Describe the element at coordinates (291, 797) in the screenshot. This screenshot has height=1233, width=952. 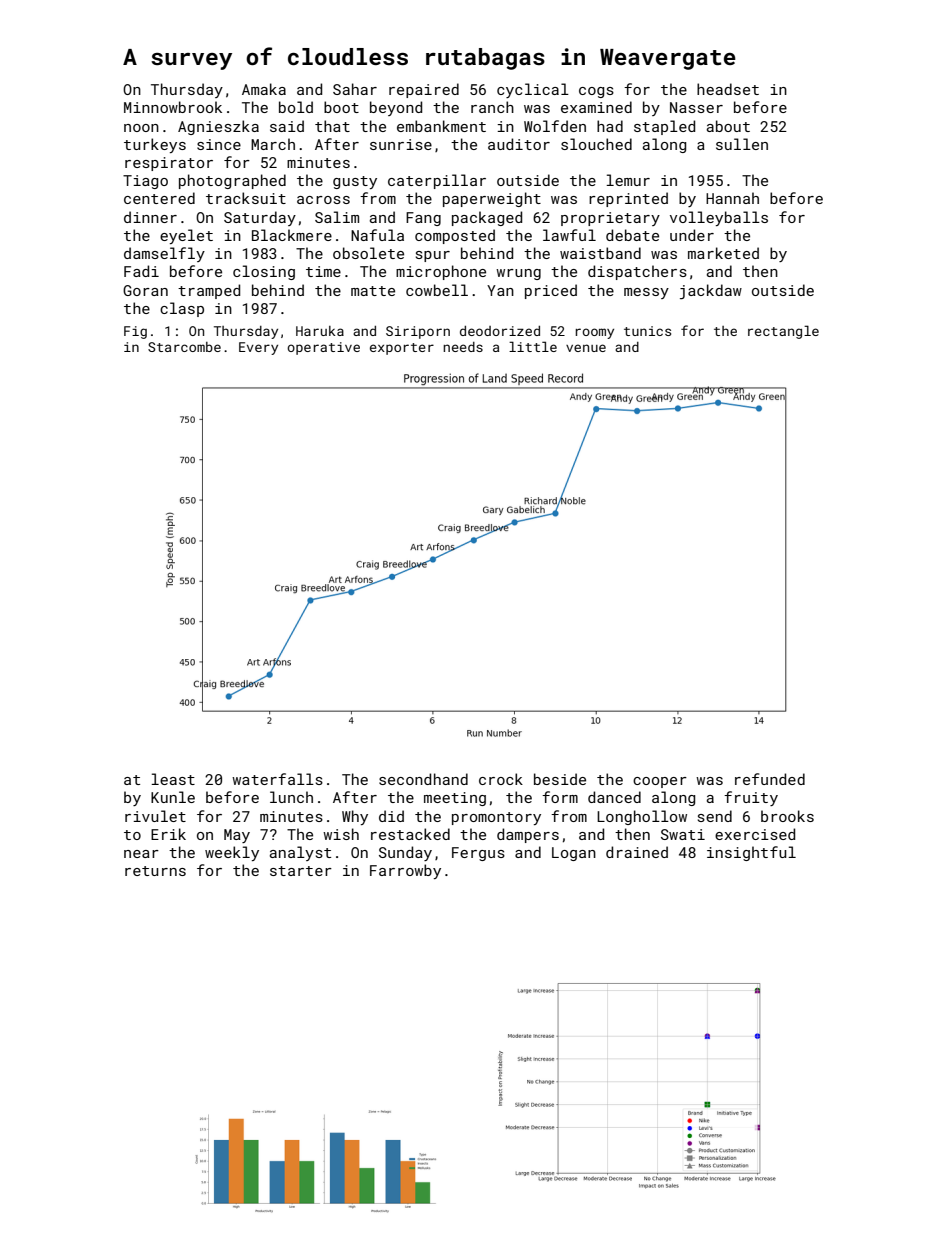
I see `lunch` at that location.
